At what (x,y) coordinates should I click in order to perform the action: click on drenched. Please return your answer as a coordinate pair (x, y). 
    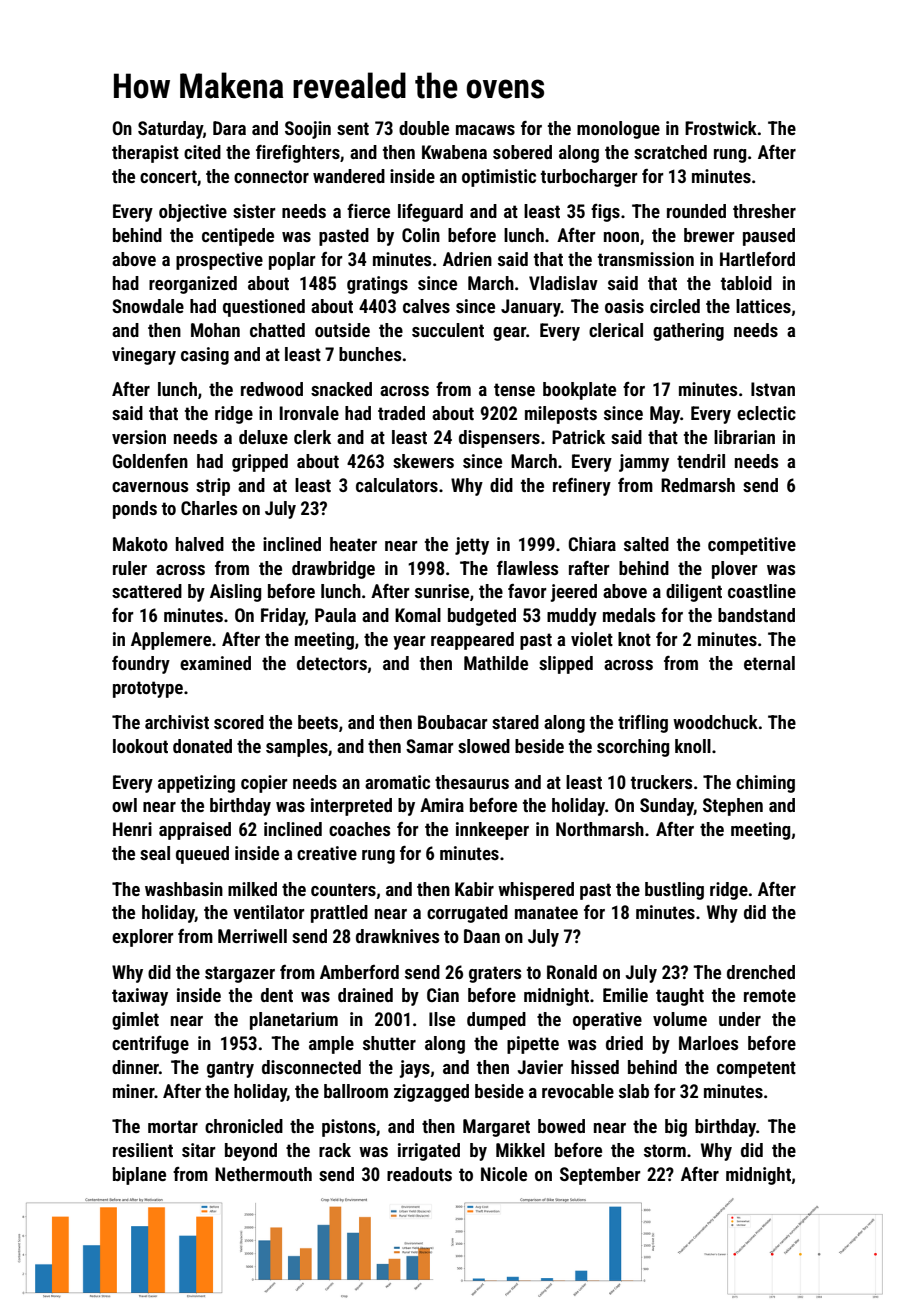
    Looking at the image, I should click on (761, 972).
